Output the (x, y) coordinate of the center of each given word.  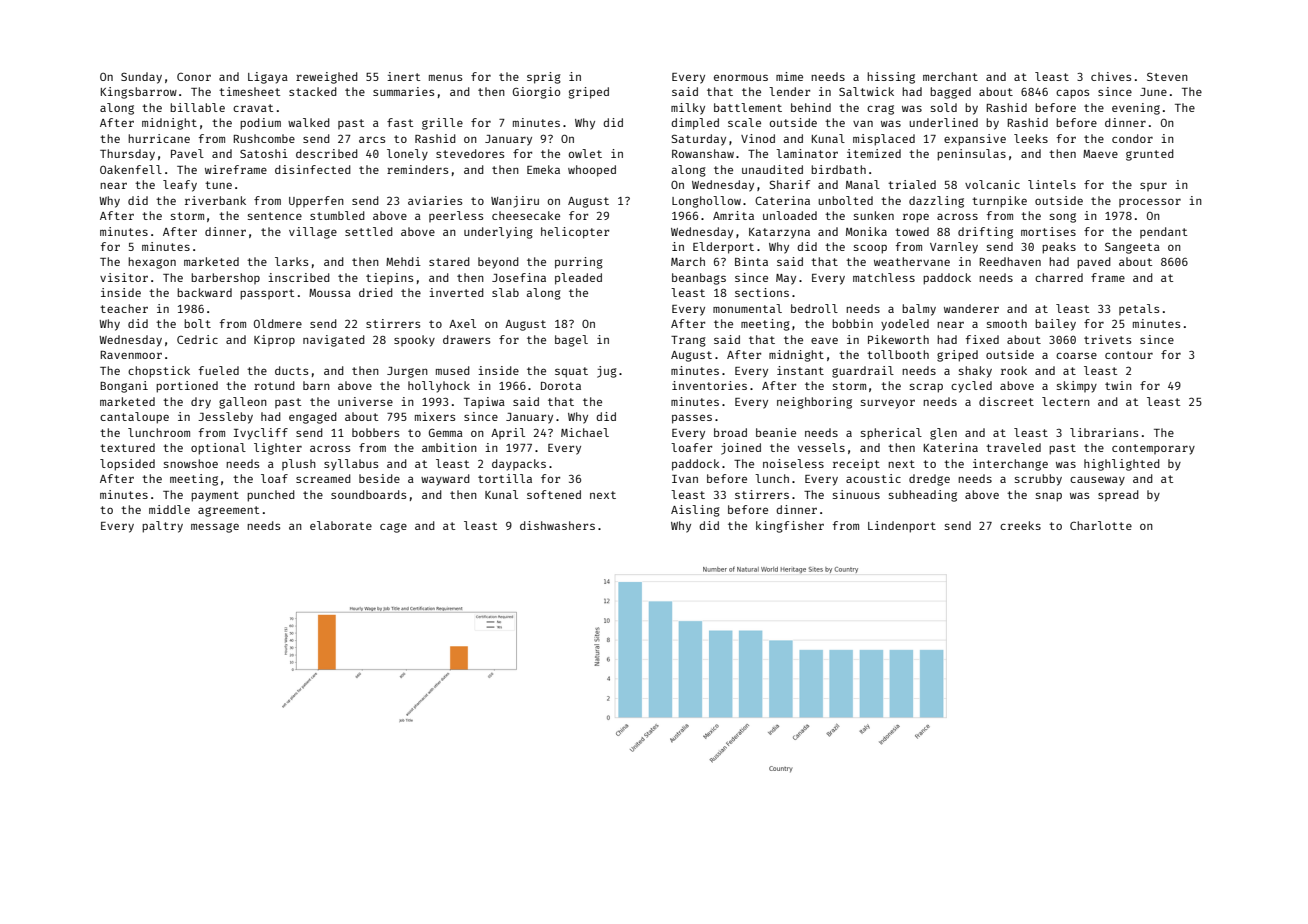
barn (316, 385)
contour (1129, 355)
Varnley (954, 248)
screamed (323, 478)
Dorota (561, 386)
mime (789, 76)
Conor (194, 77)
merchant (950, 76)
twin (1118, 385)
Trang (688, 341)
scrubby (1038, 480)
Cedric (197, 339)
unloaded (790, 215)
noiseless (793, 463)
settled (369, 231)
